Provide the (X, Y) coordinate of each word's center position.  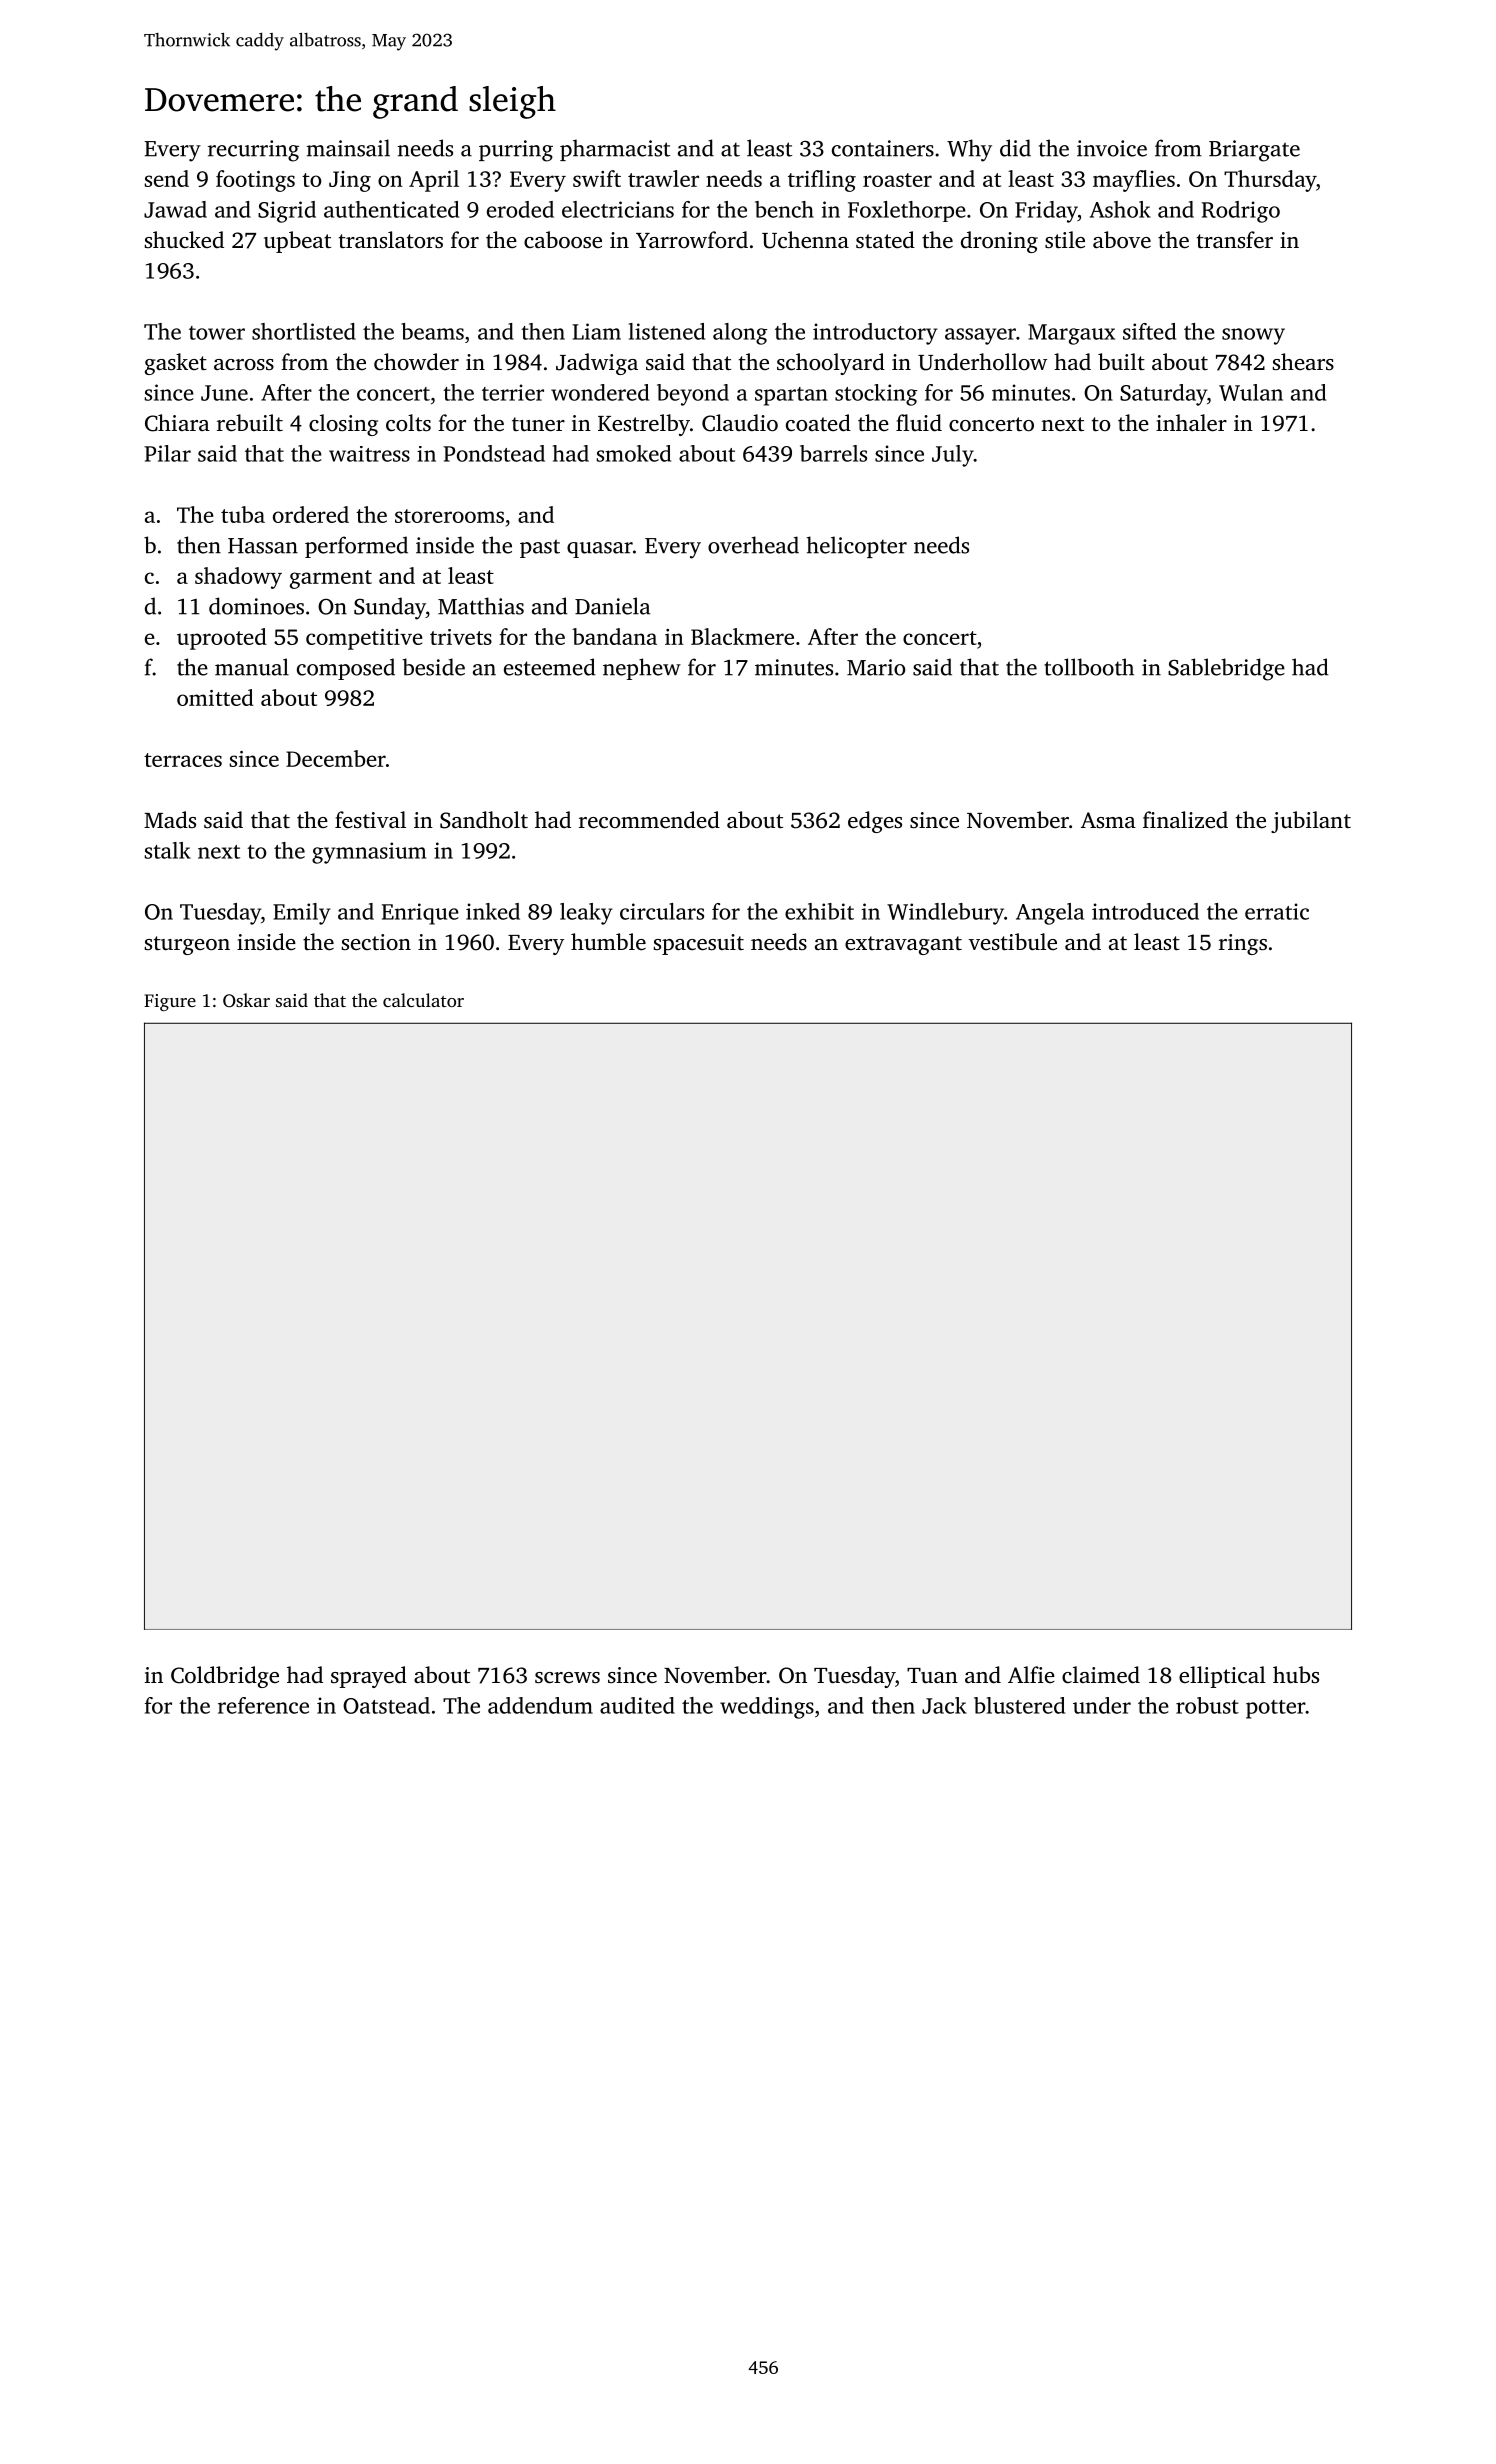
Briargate (1254, 151)
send (167, 178)
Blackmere (742, 636)
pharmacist (615, 150)
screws (567, 1678)
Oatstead (386, 1705)
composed (346, 669)
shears (1303, 361)
